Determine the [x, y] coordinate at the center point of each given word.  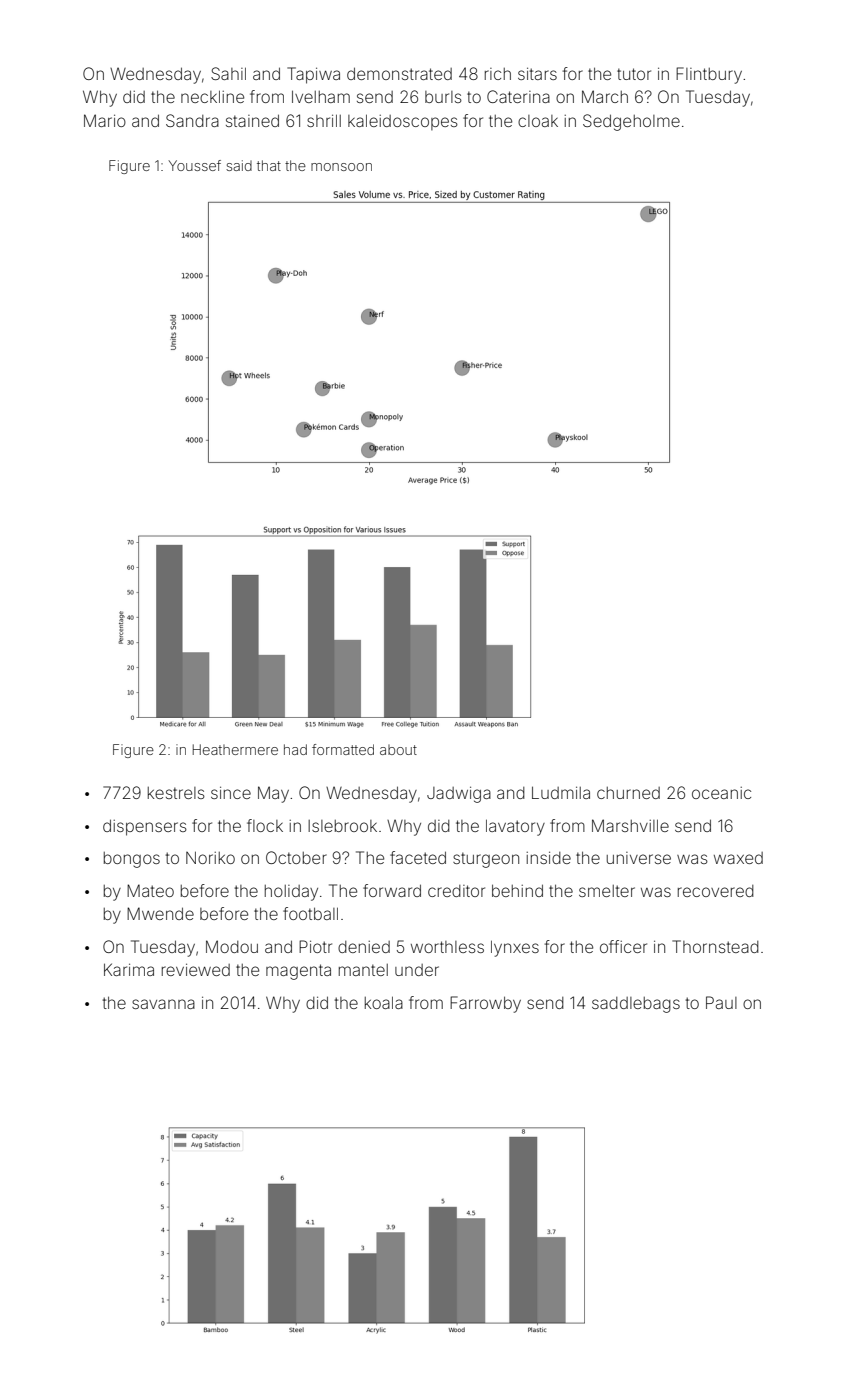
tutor [634, 74]
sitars [537, 73]
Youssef [194, 165]
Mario [105, 120]
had [295, 749]
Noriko [210, 857]
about [398, 750]
